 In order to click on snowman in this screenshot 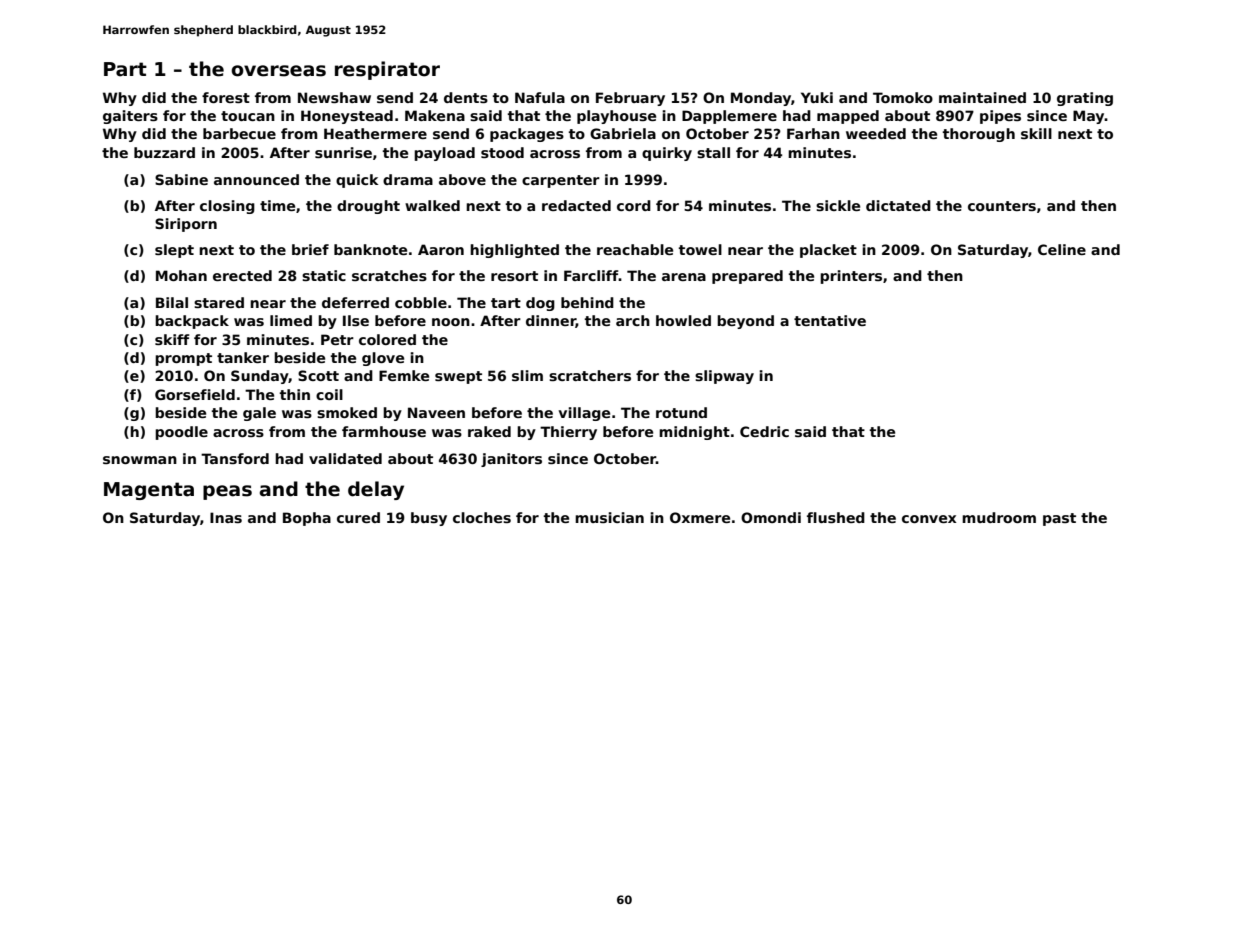, I will do `click(140, 460)`.
